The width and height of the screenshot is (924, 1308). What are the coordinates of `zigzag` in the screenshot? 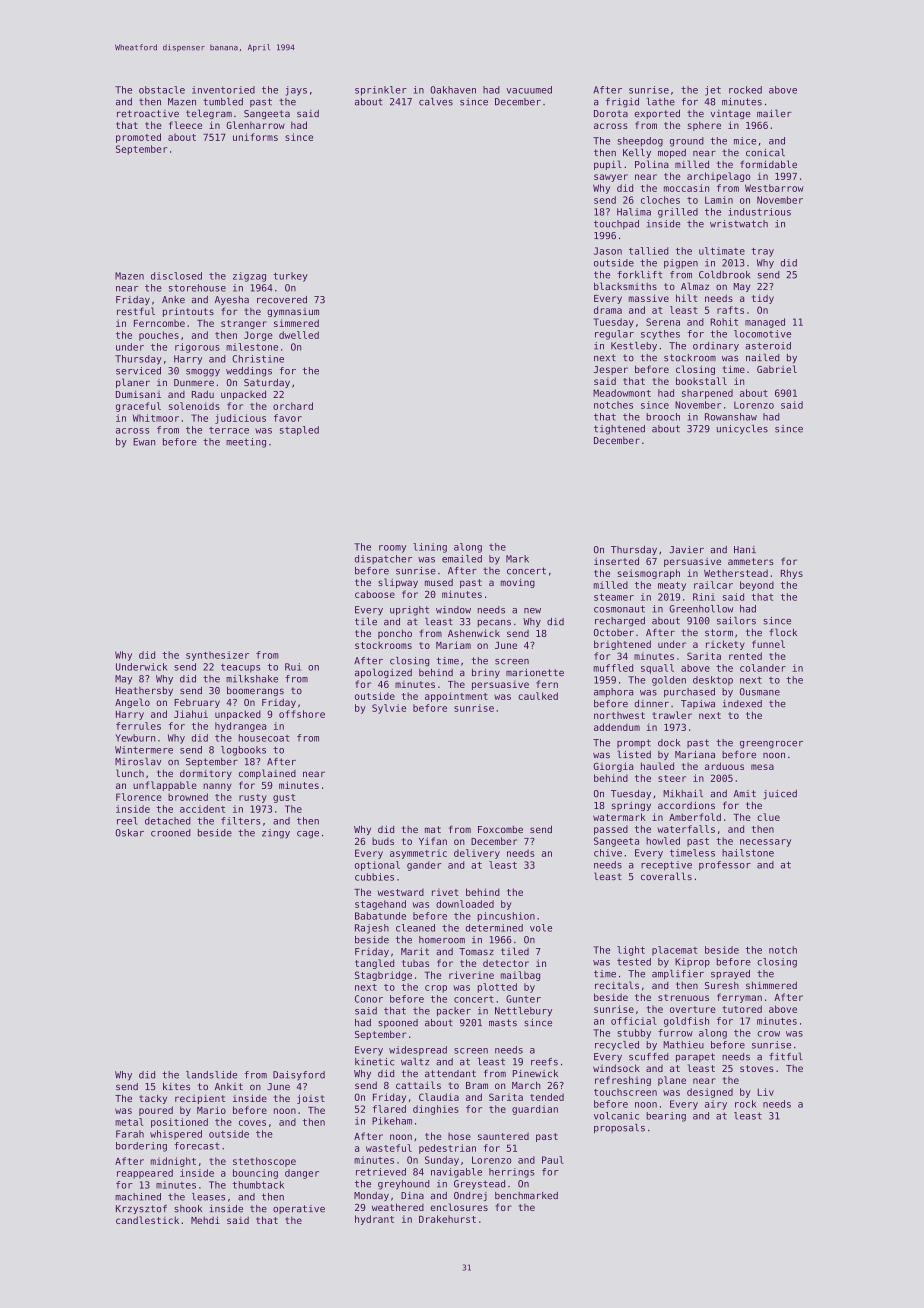 It's located at (249, 277).
